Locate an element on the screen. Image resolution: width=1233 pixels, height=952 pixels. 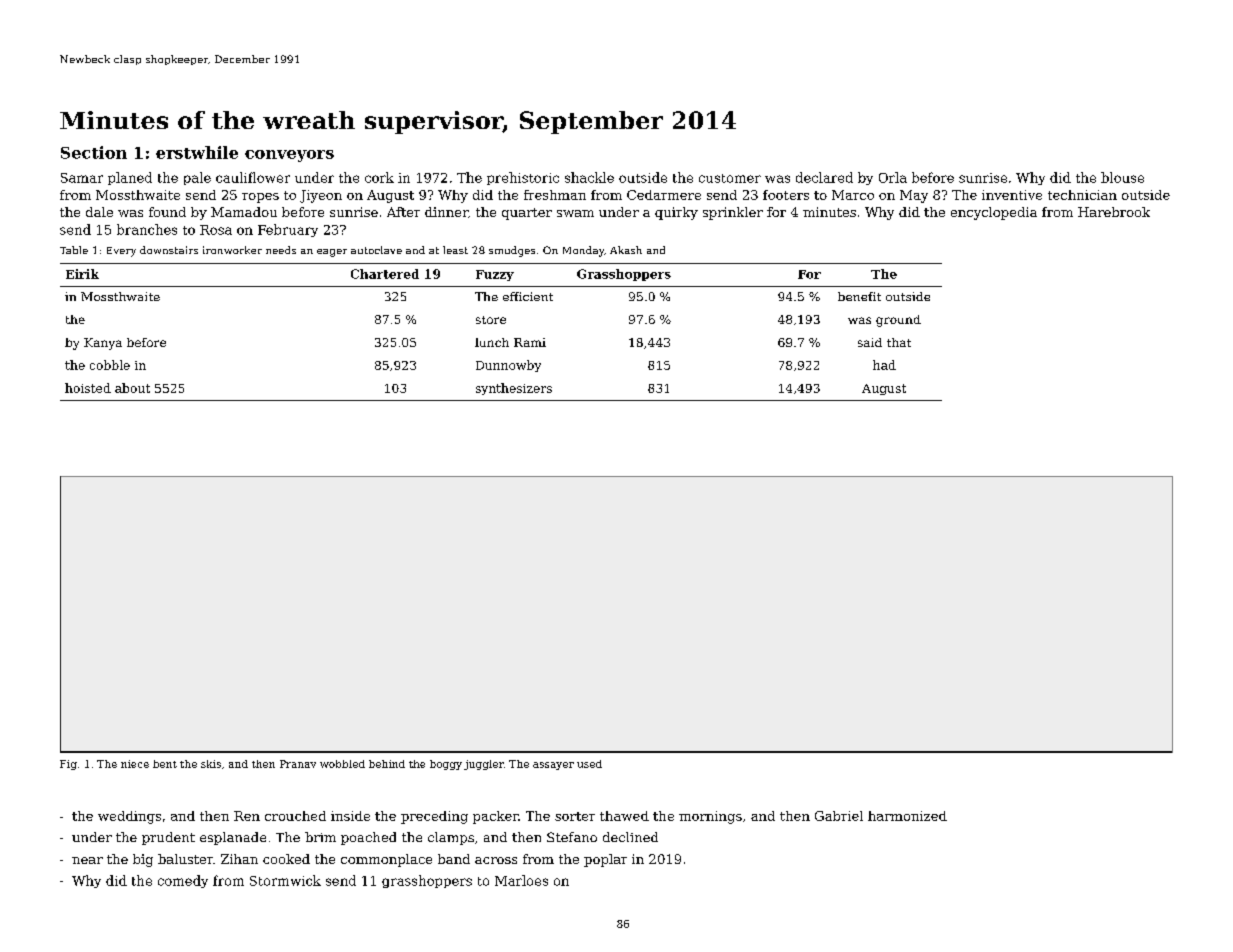
customer is located at coordinates (730, 178).
